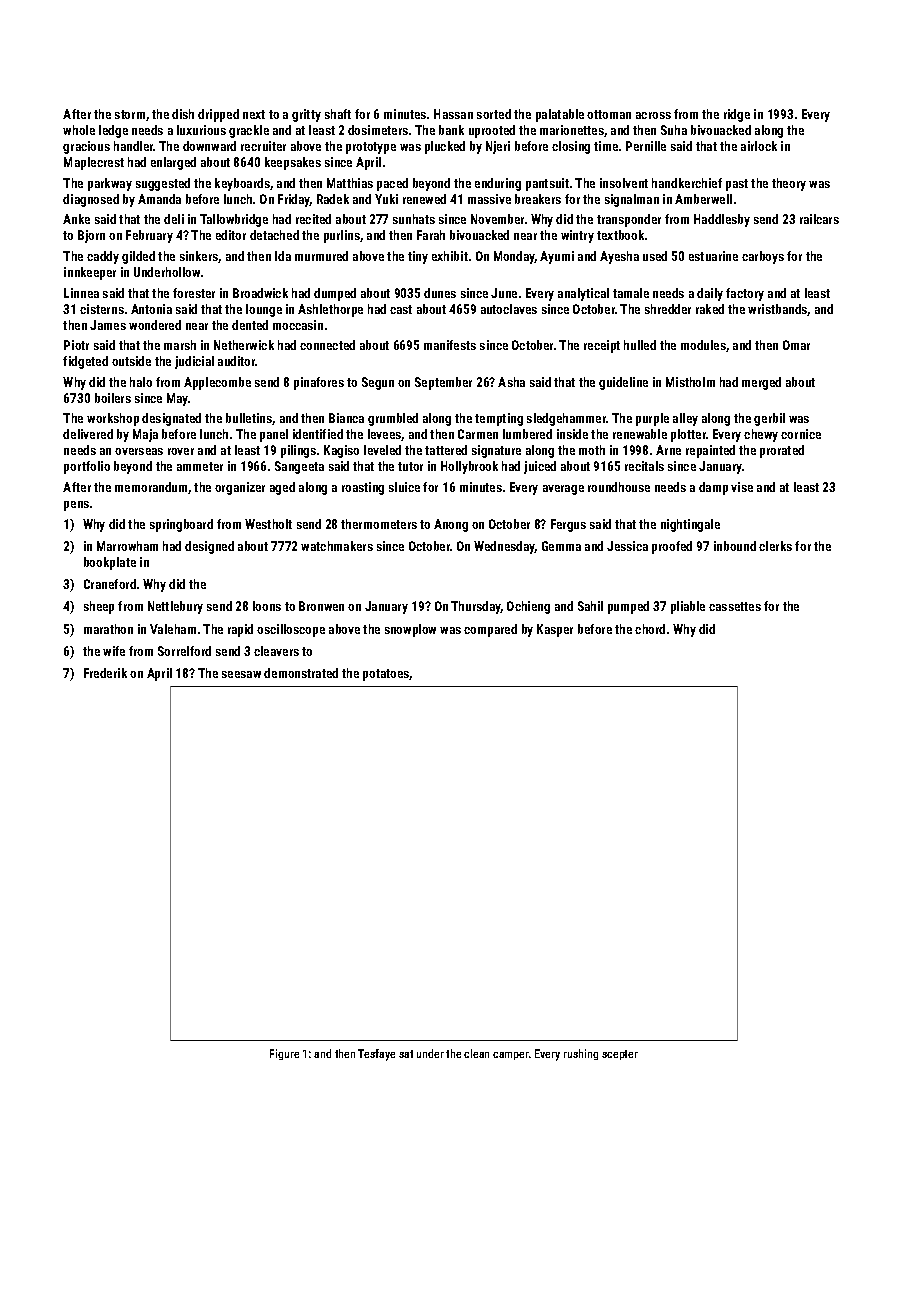  What do you see at coordinates (113, 419) in the image?
I see `workshop` at bounding box center [113, 419].
